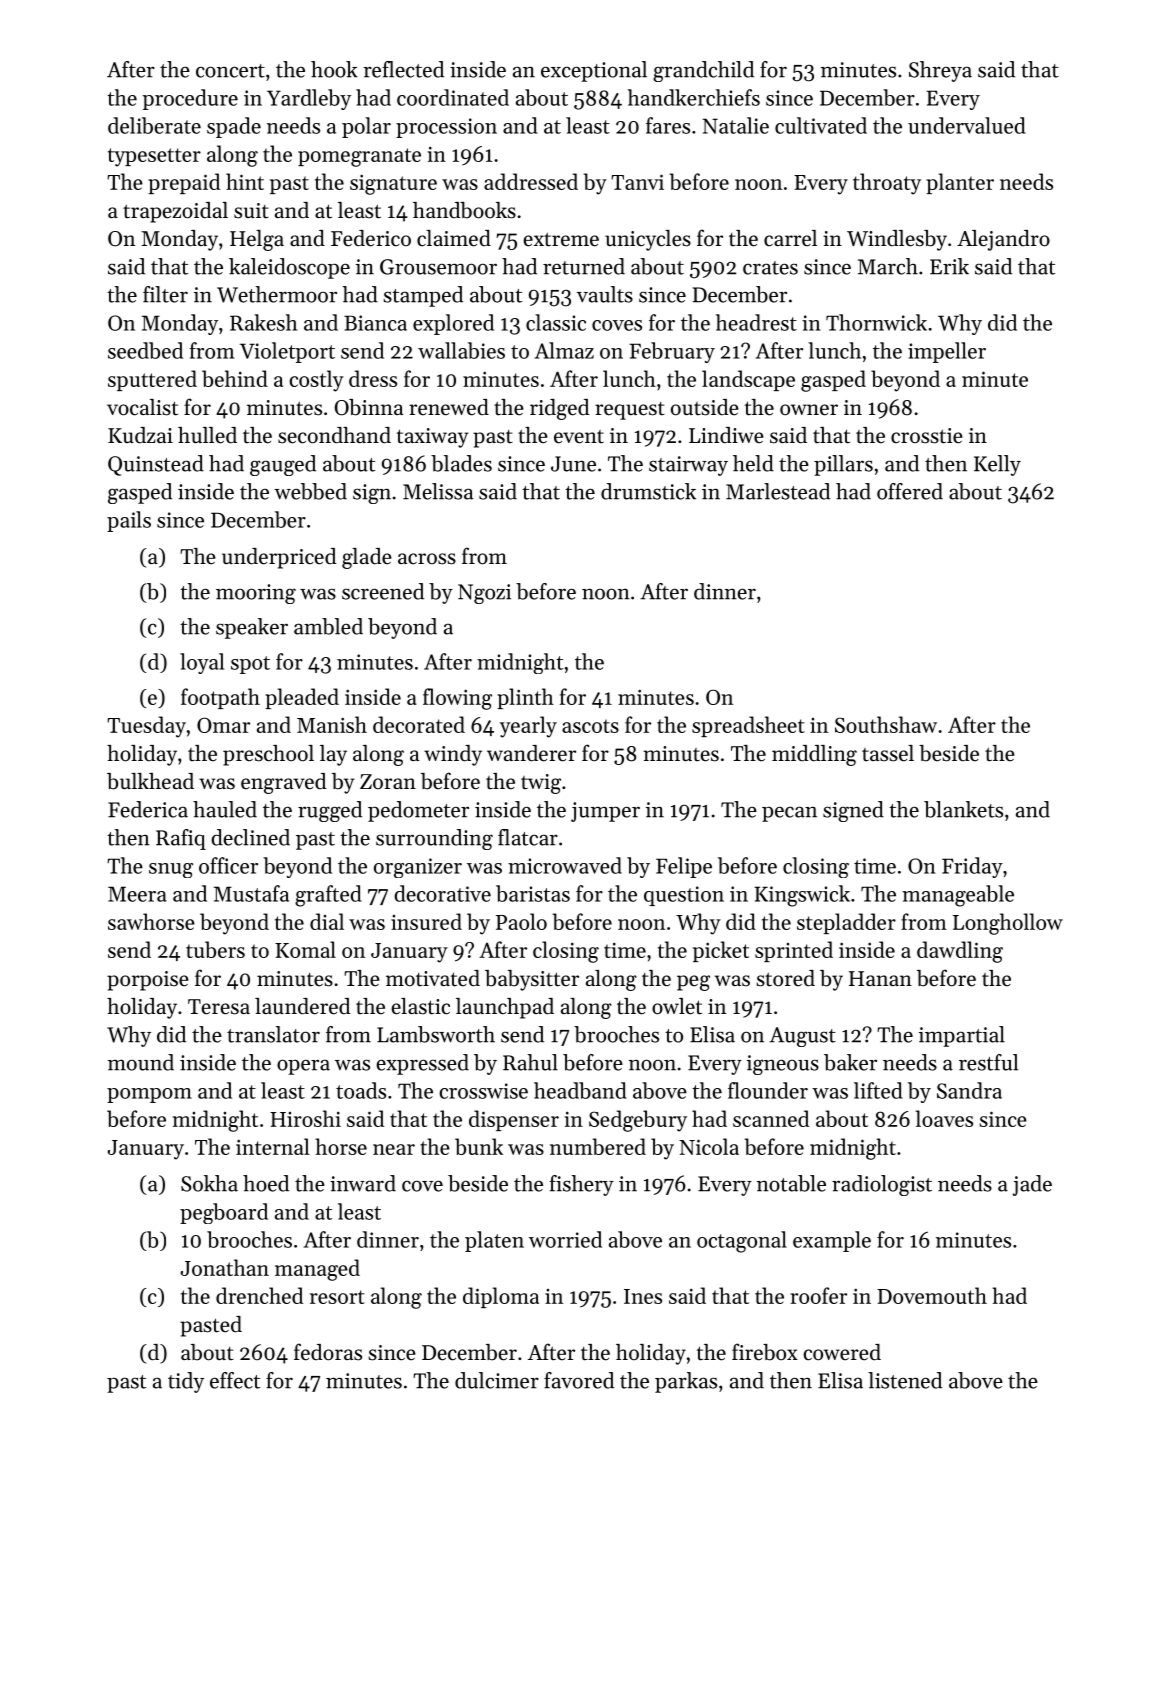 Image resolution: width=1171 pixels, height=1696 pixels. I want to click on exceptional, so click(594, 71).
